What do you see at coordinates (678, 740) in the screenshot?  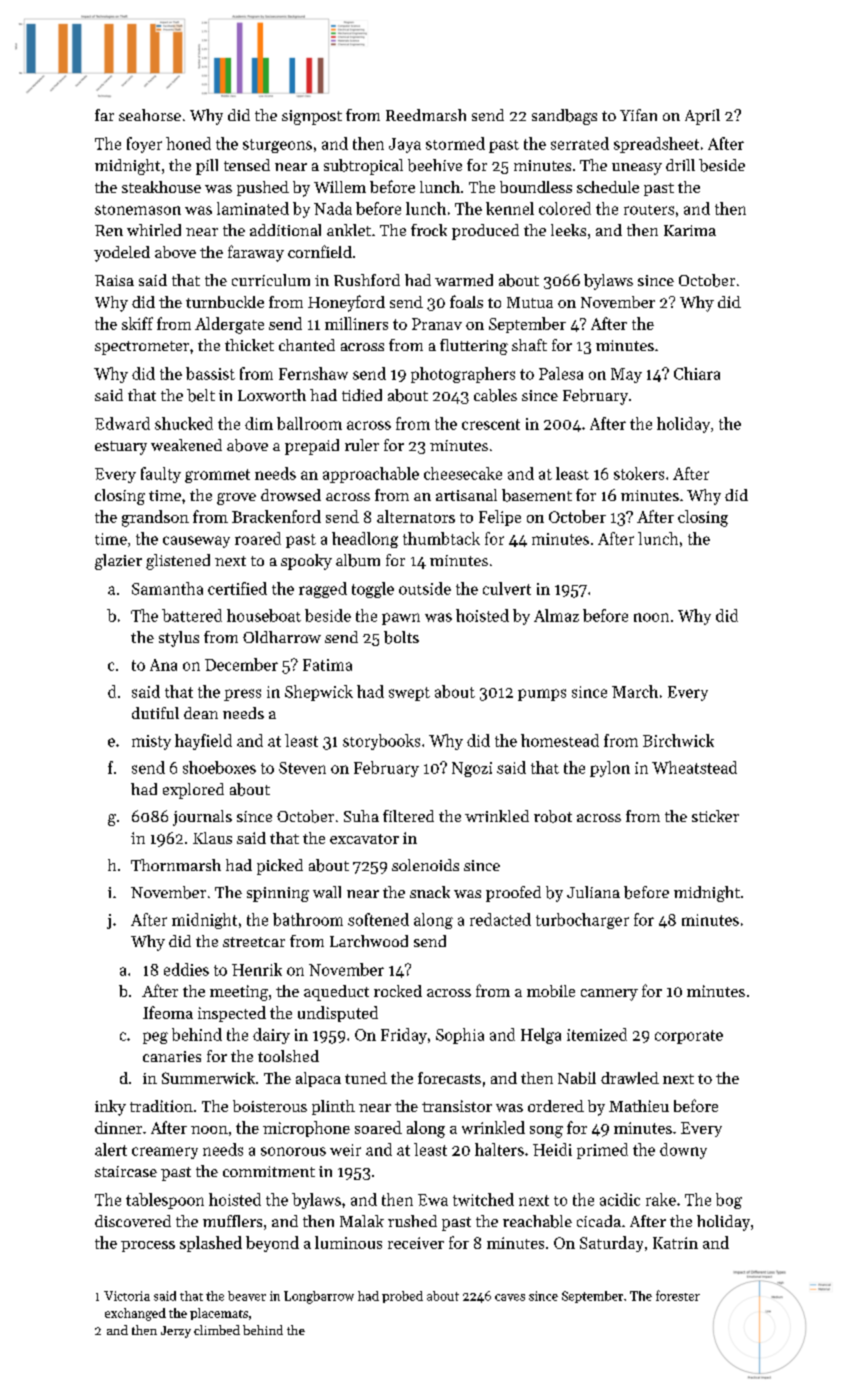 I see `Birchwick` at bounding box center [678, 740].
